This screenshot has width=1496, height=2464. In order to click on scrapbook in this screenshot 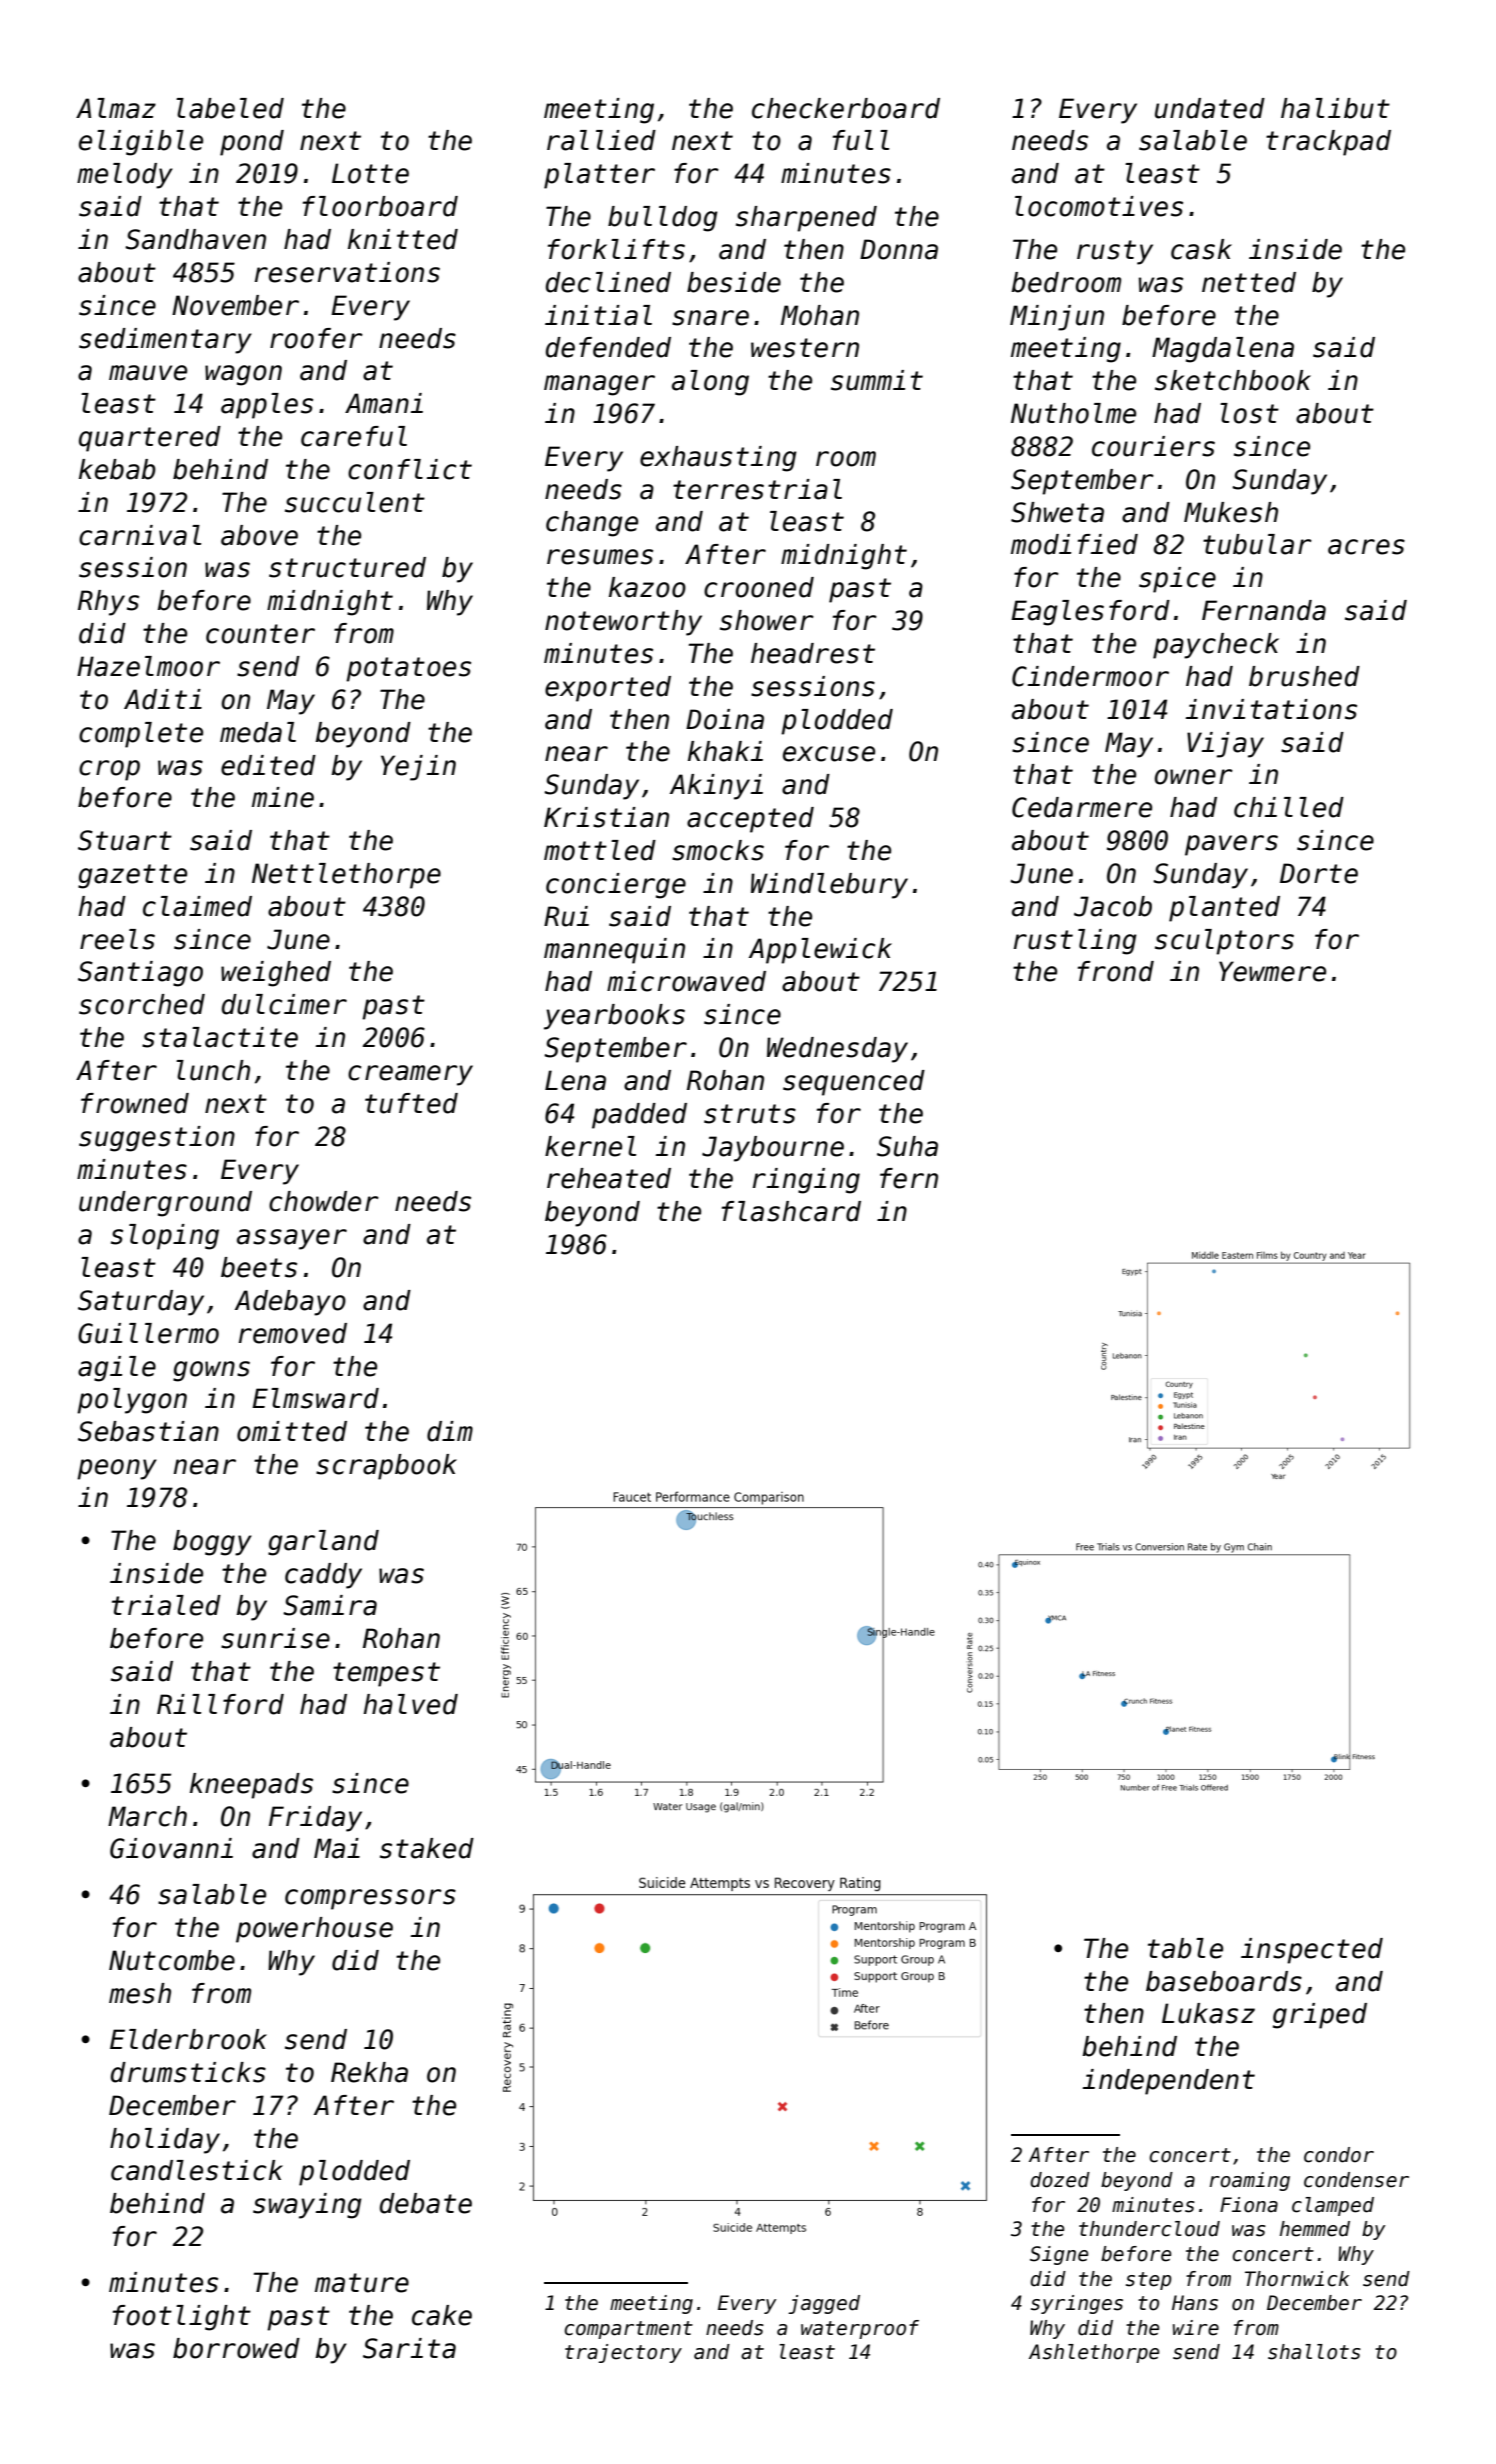, I will do `click(386, 1467)`.
